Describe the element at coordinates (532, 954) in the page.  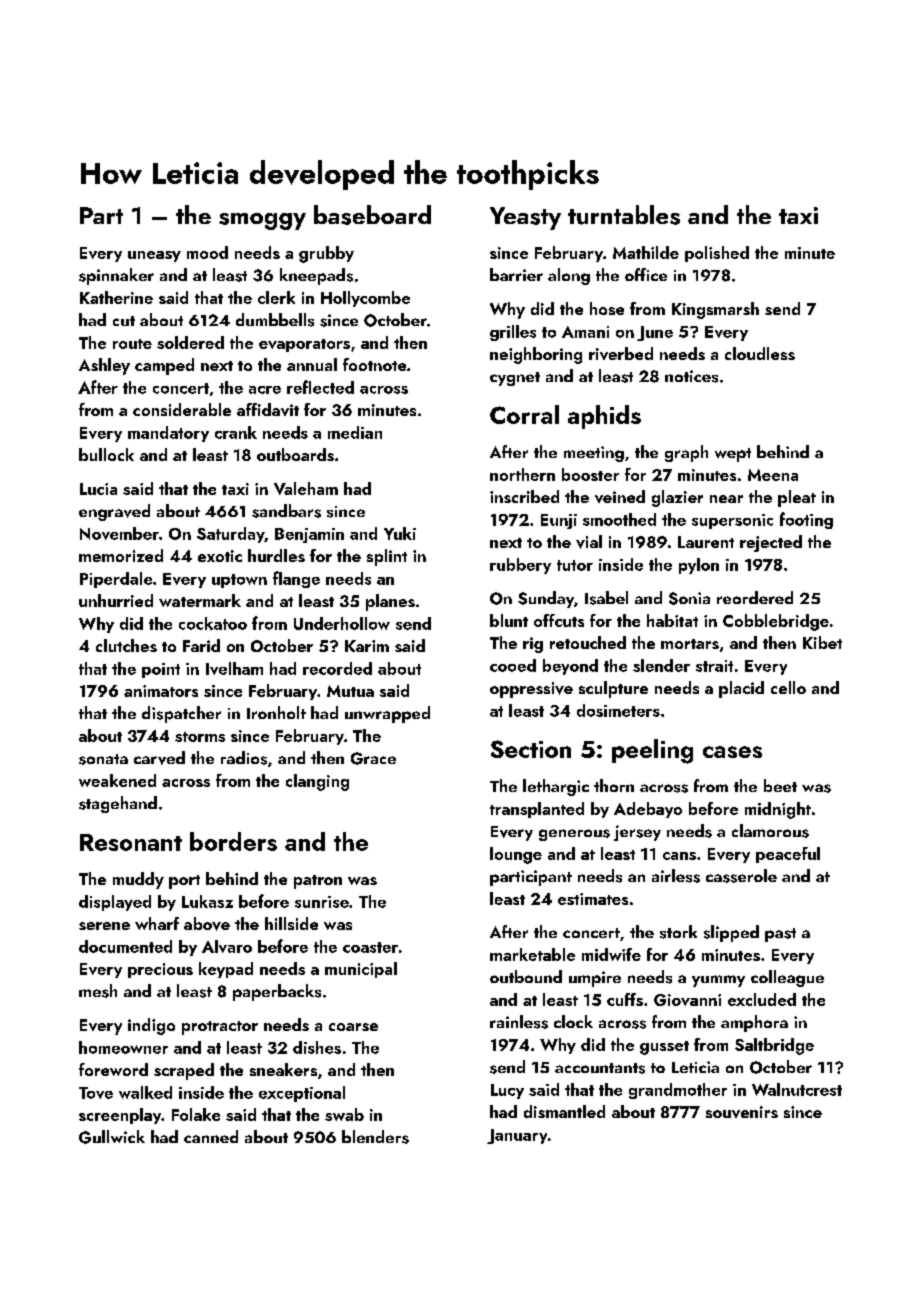
I see `marketable` at that location.
